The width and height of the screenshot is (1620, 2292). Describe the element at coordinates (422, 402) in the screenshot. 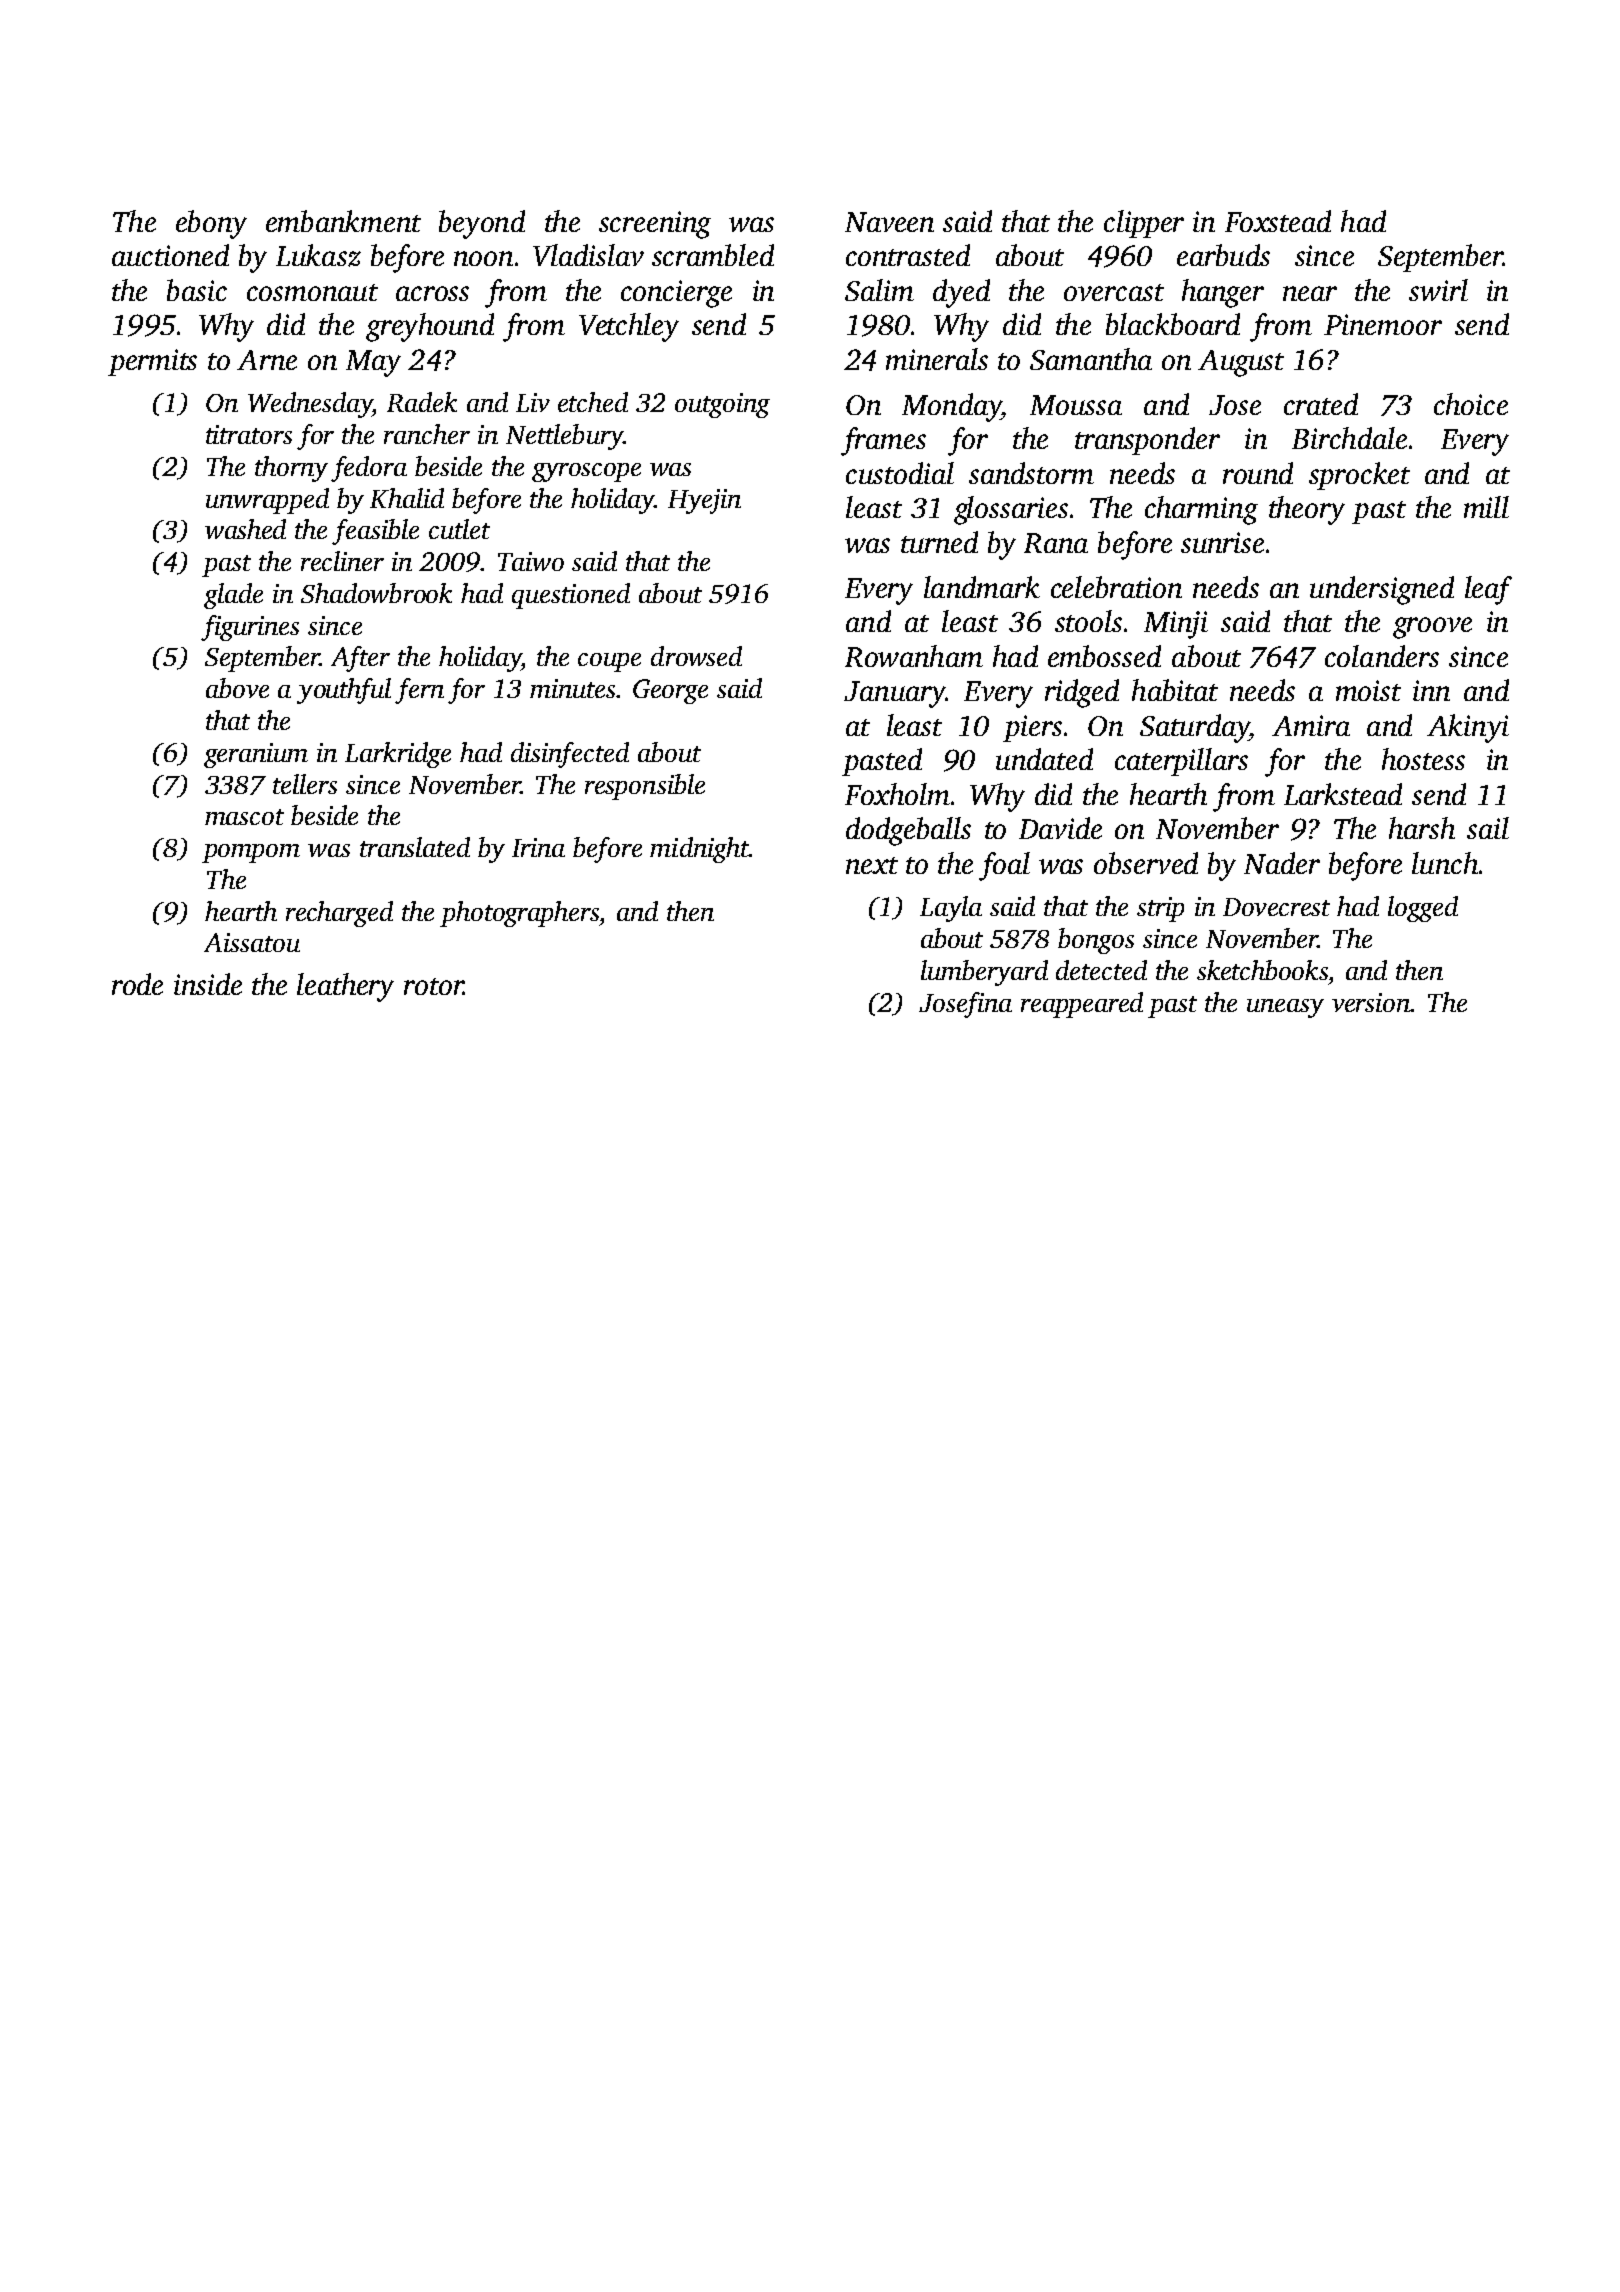

I see `Radek` at that location.
